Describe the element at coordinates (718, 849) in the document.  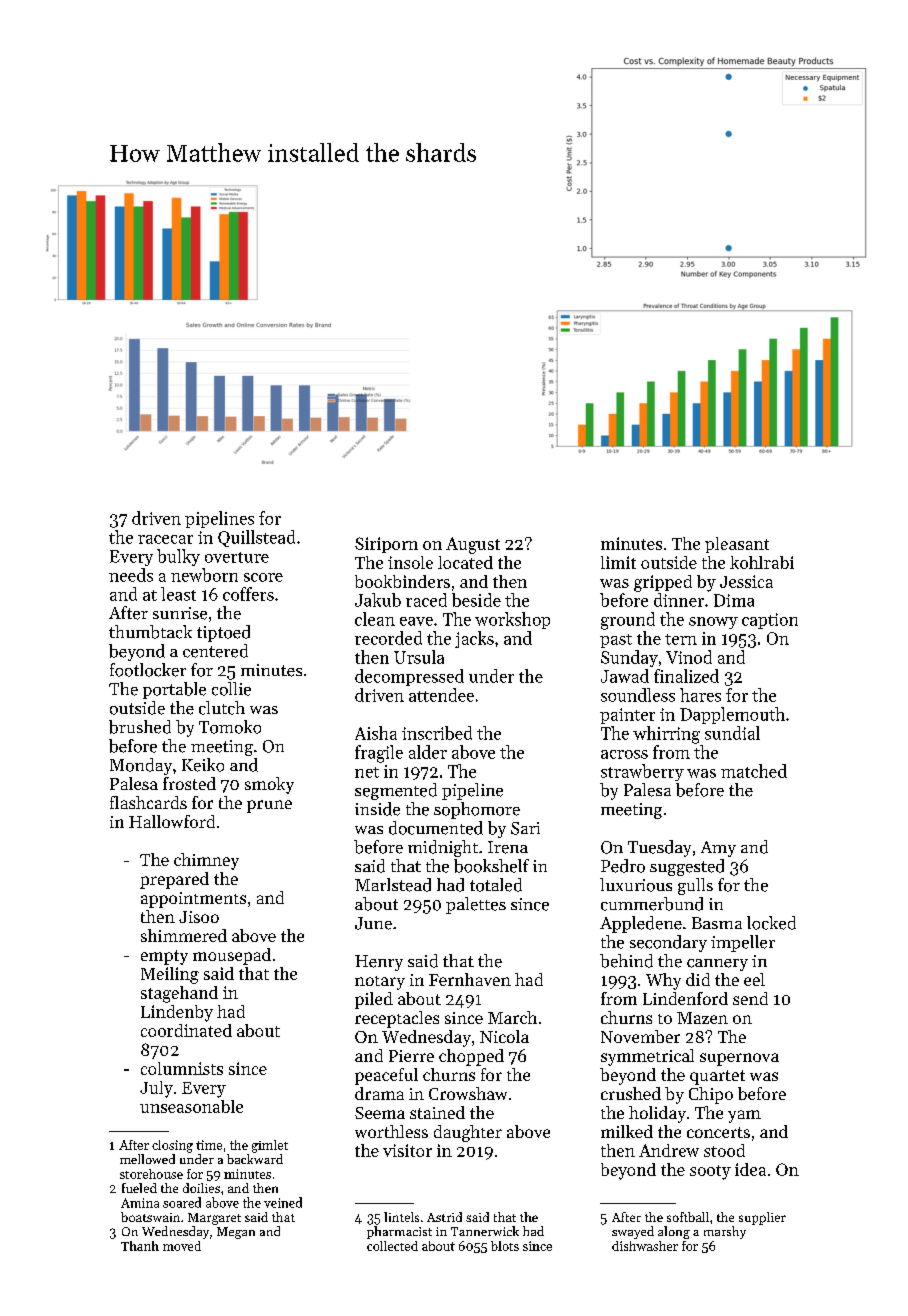
I see `Amy` at that location.
